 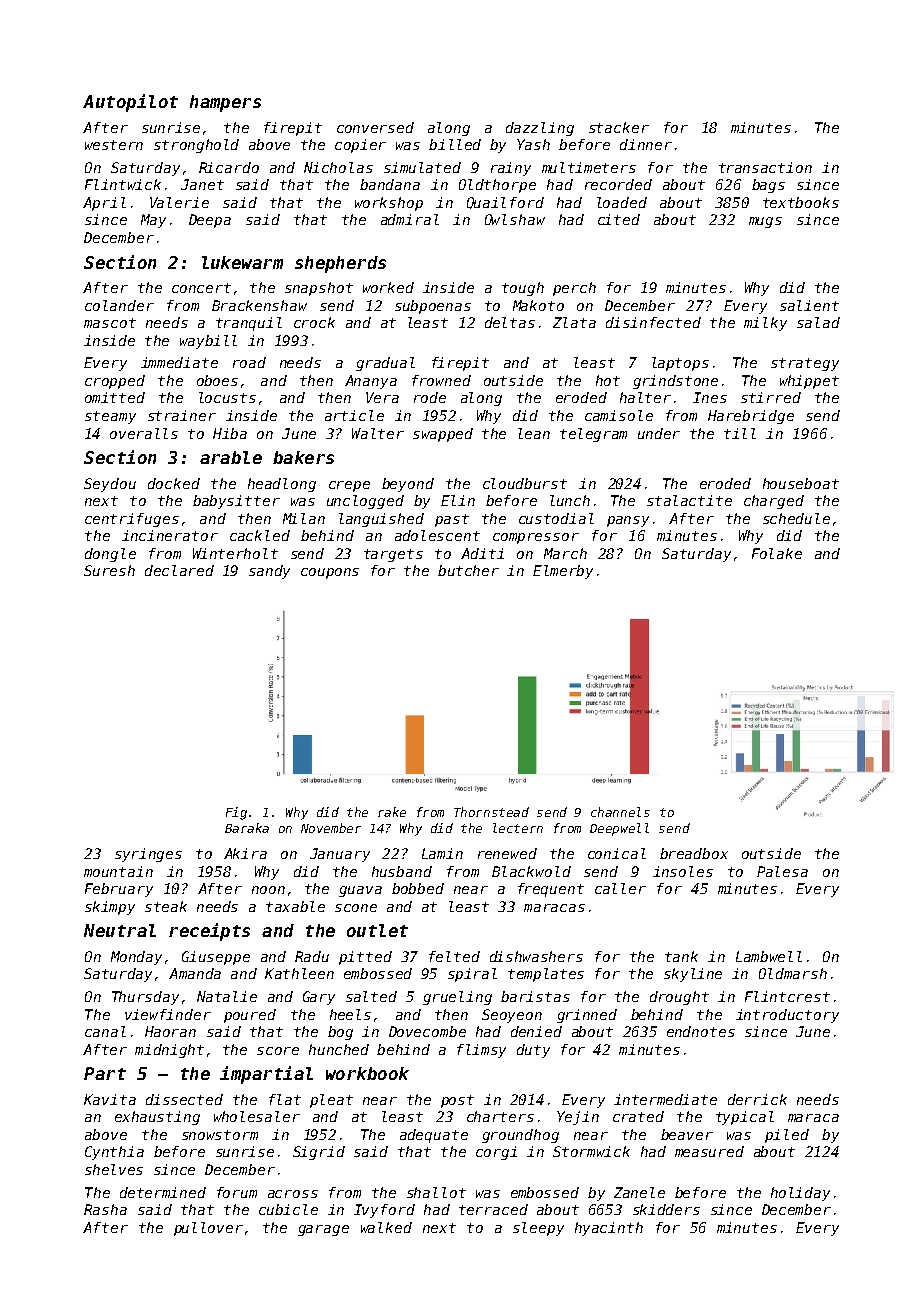 I want to click on Suresh, so click(x=109, y=570).
